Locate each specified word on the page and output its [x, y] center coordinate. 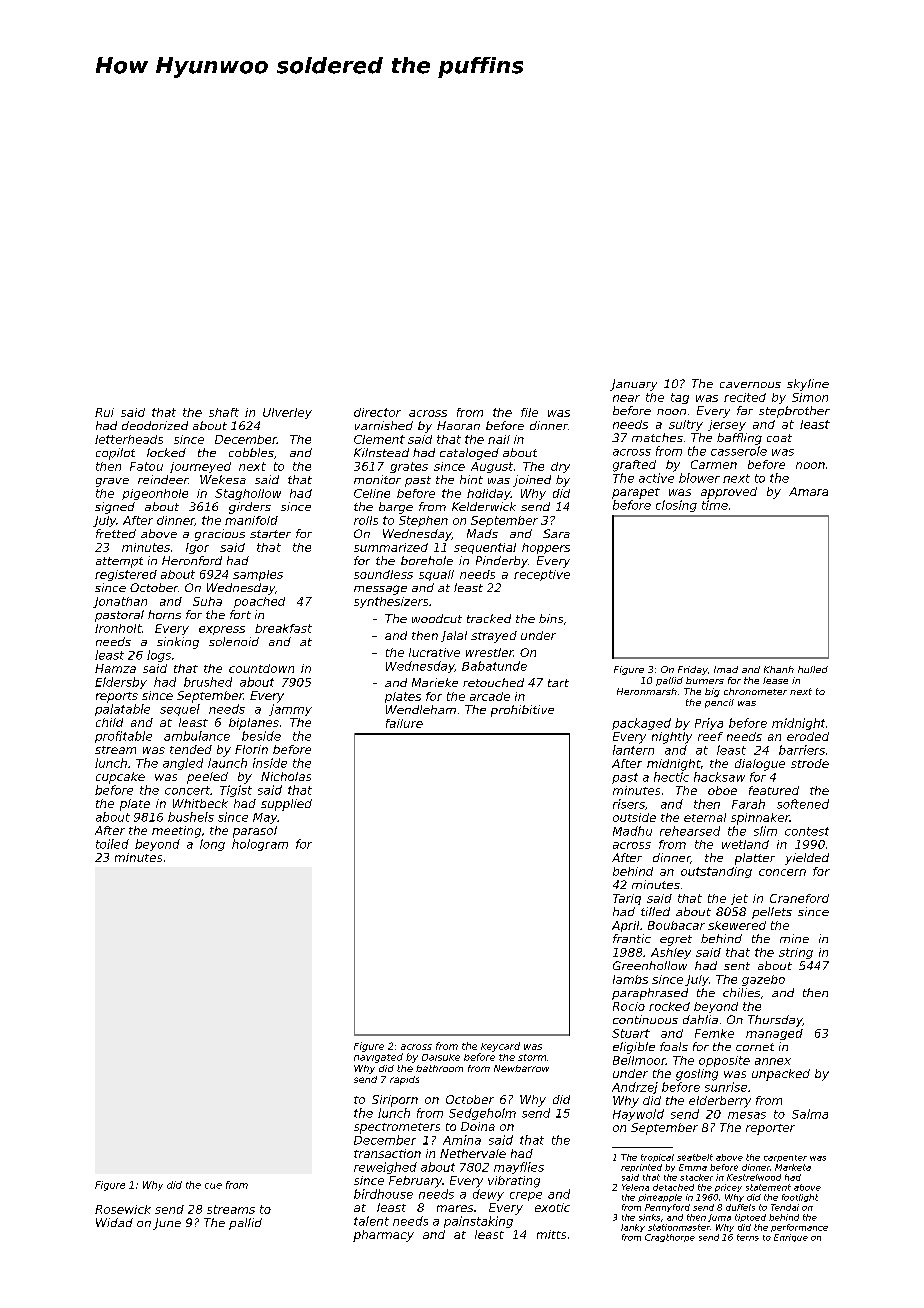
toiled [112, 844]
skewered [737, 925]
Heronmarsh [647, 691]
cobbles [251, 452]
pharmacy [383, 1236]
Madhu [632, 831]
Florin [251, 749]
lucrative [434, 652]
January [633, 385]
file [529, 412]
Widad [114, 1222]
